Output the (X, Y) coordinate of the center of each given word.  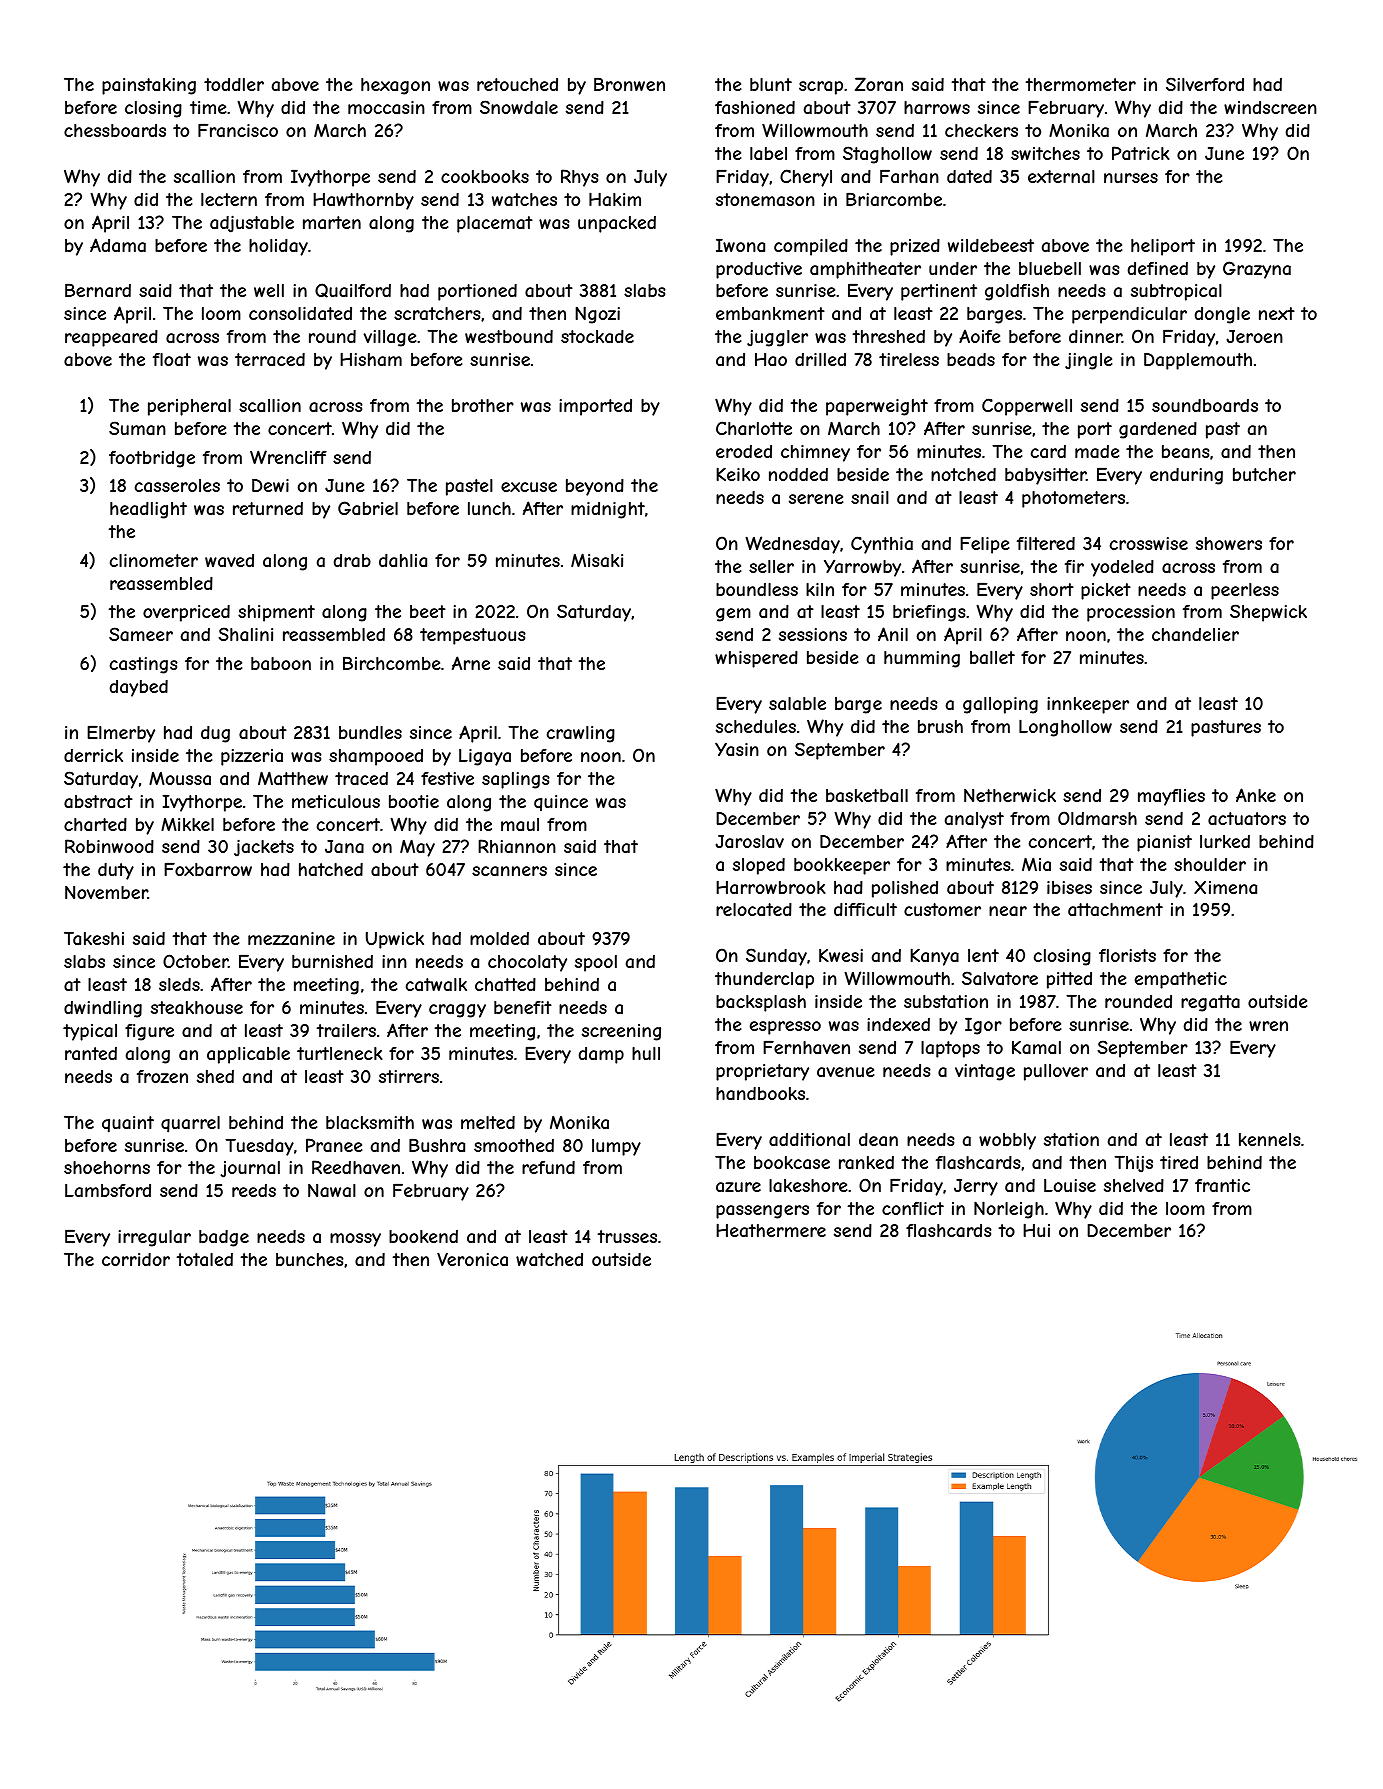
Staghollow (887, 155)
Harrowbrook (771, 887)
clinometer (154, 560)
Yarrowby (862, 568)
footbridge (152, 459)
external (1061, 176)
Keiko (738, 474)
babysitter (1045, 476)
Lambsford (108, 1190)
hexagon (395, 86)
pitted (1069, 980)
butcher (1264, 474)
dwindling (103, 1009)
